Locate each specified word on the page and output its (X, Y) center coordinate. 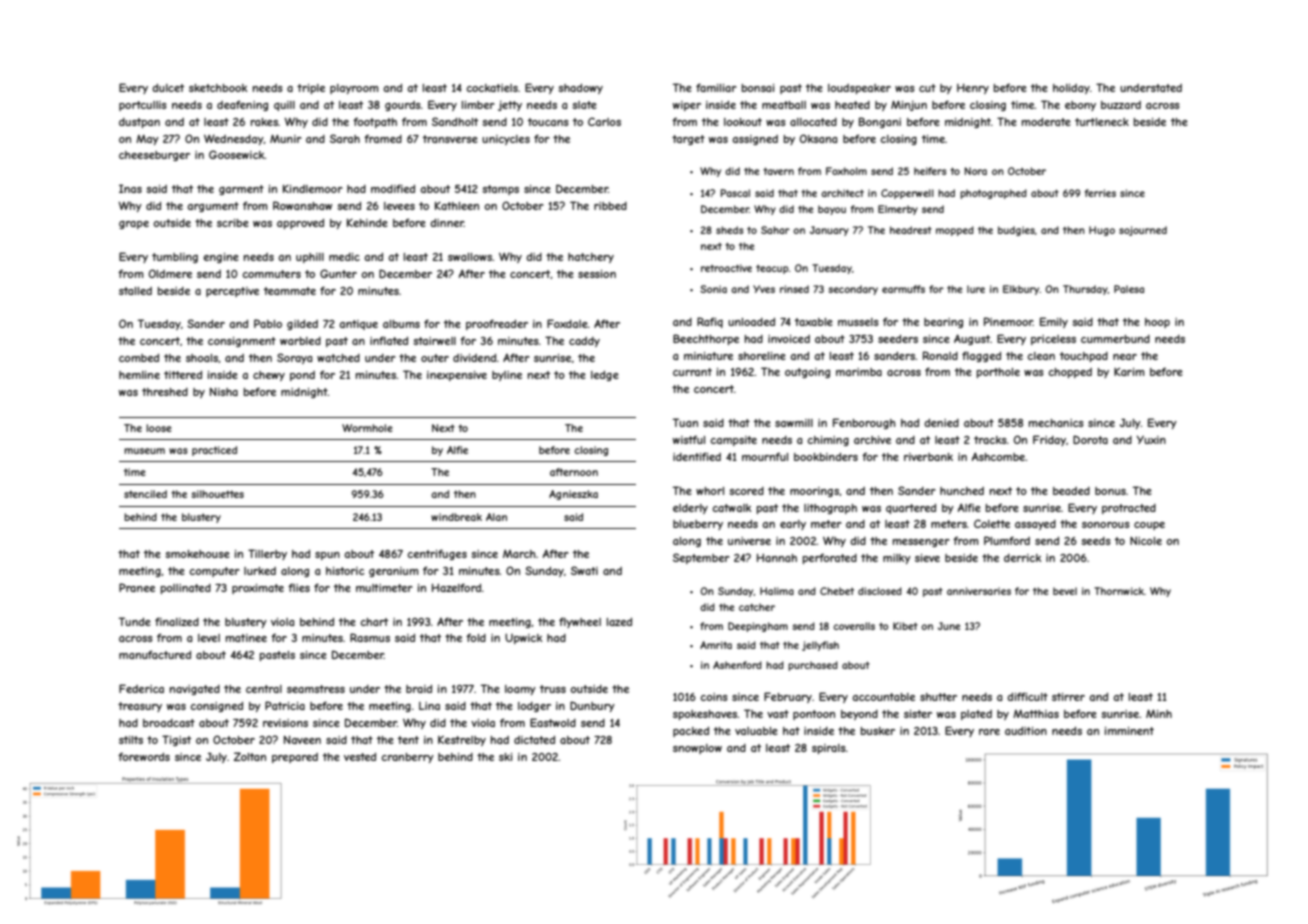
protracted (1129, 509)
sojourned (1143, 231)
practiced (214, 451)
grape (134, 225)
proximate (258, 589)
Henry (973, 89)
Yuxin (1151, 440)
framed (383, 139)
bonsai (758, 88)
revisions (285, 723)
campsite (733, 441)
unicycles (506, 140)
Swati (584, 570)
